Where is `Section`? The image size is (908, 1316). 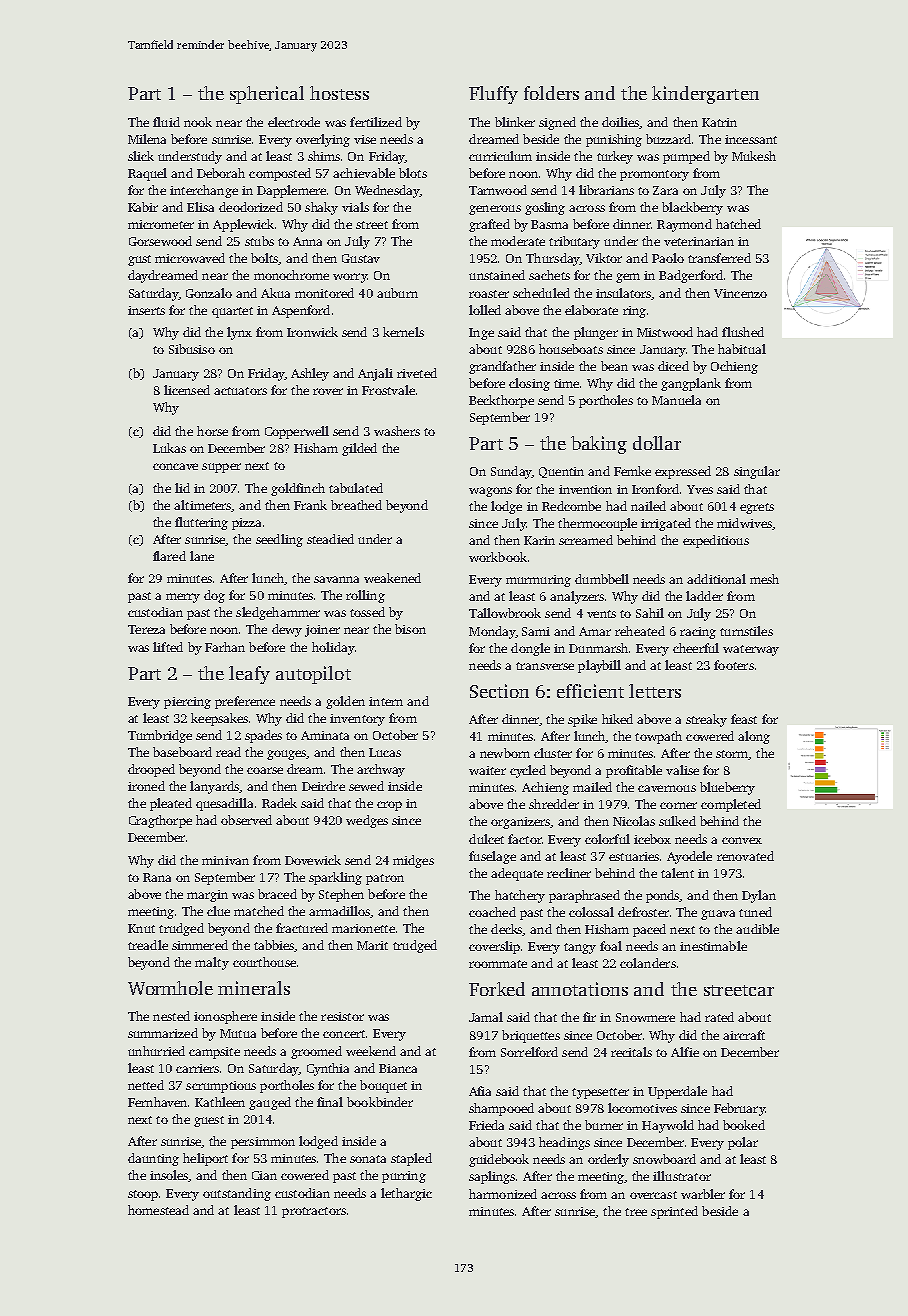
Section is located at coordinates (499, 691).
